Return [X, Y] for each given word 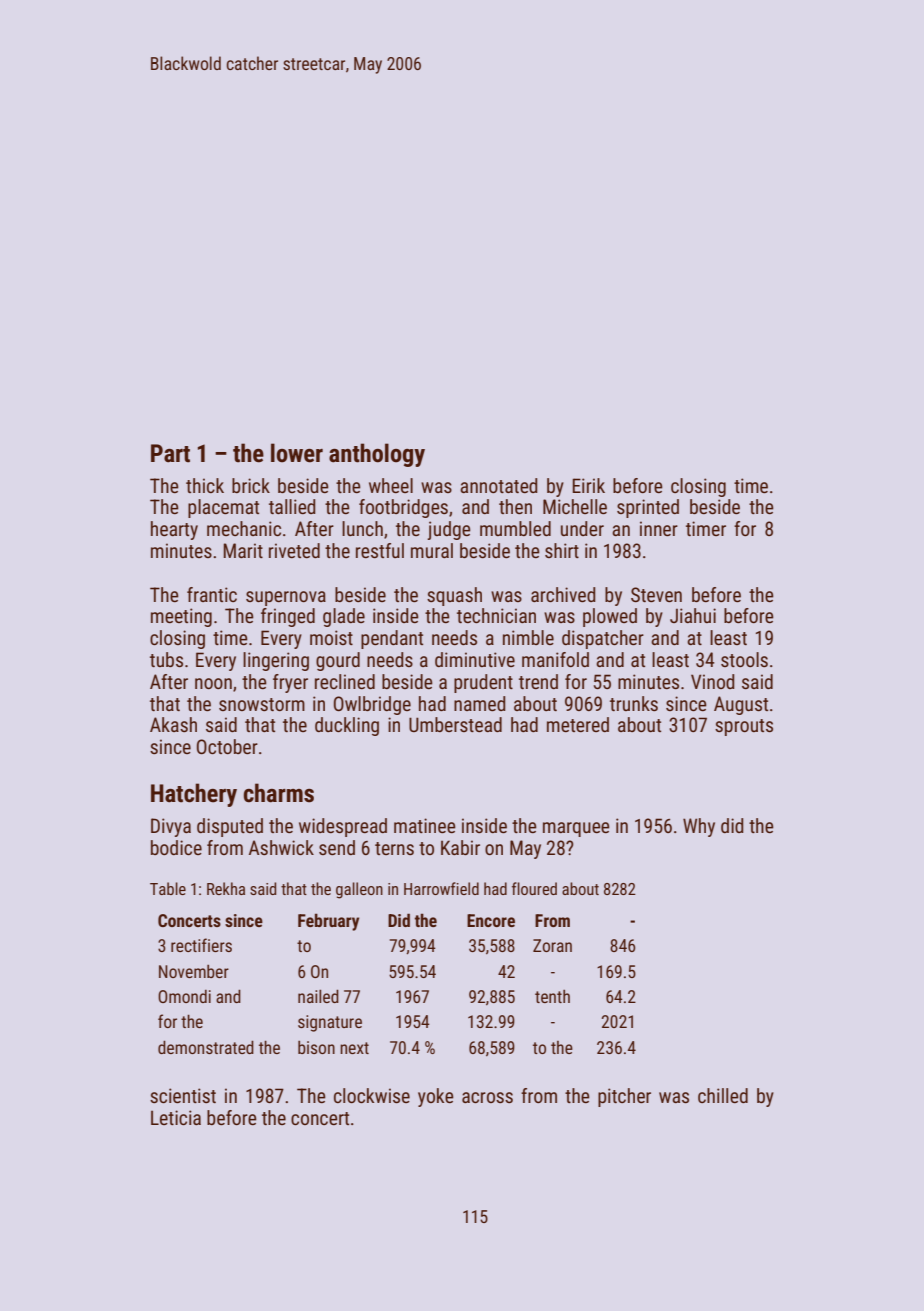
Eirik [588, 485]
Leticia [176, 1117]
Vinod [713, 681]
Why [699, 827]
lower [297, 453]
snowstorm [262, 704]
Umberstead [455, 724]
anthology [377, 455]
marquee [576, 829]
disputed [230, 827]
